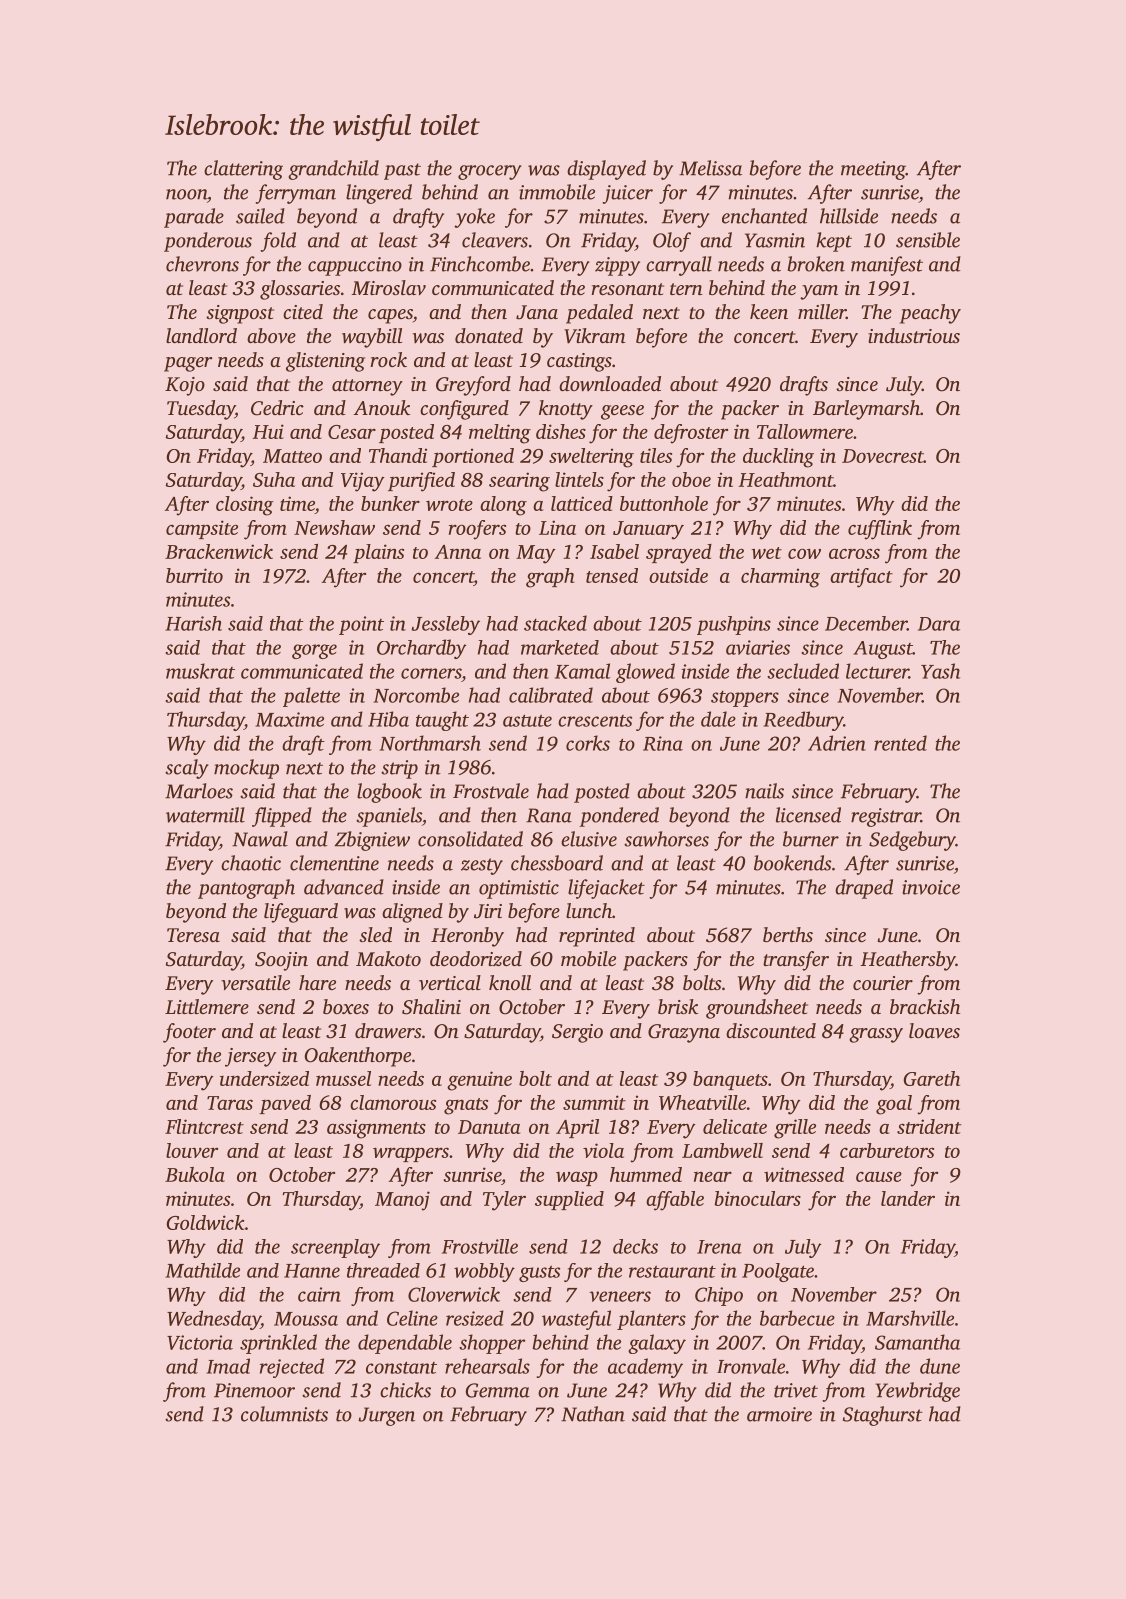  I want to click on summit, so click(594, 1102).
